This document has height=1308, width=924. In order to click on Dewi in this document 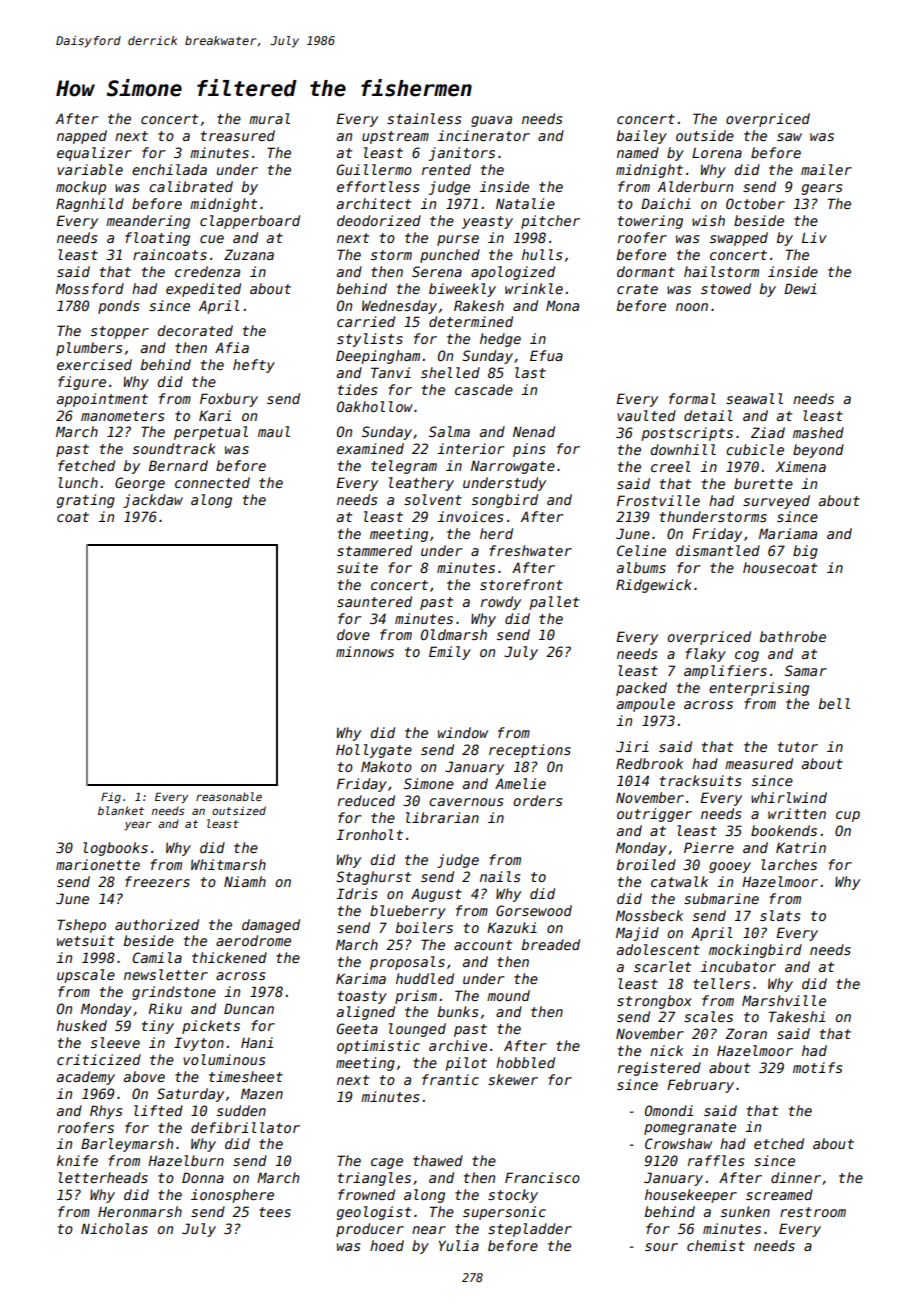, I will do `click(800, 288)`.
